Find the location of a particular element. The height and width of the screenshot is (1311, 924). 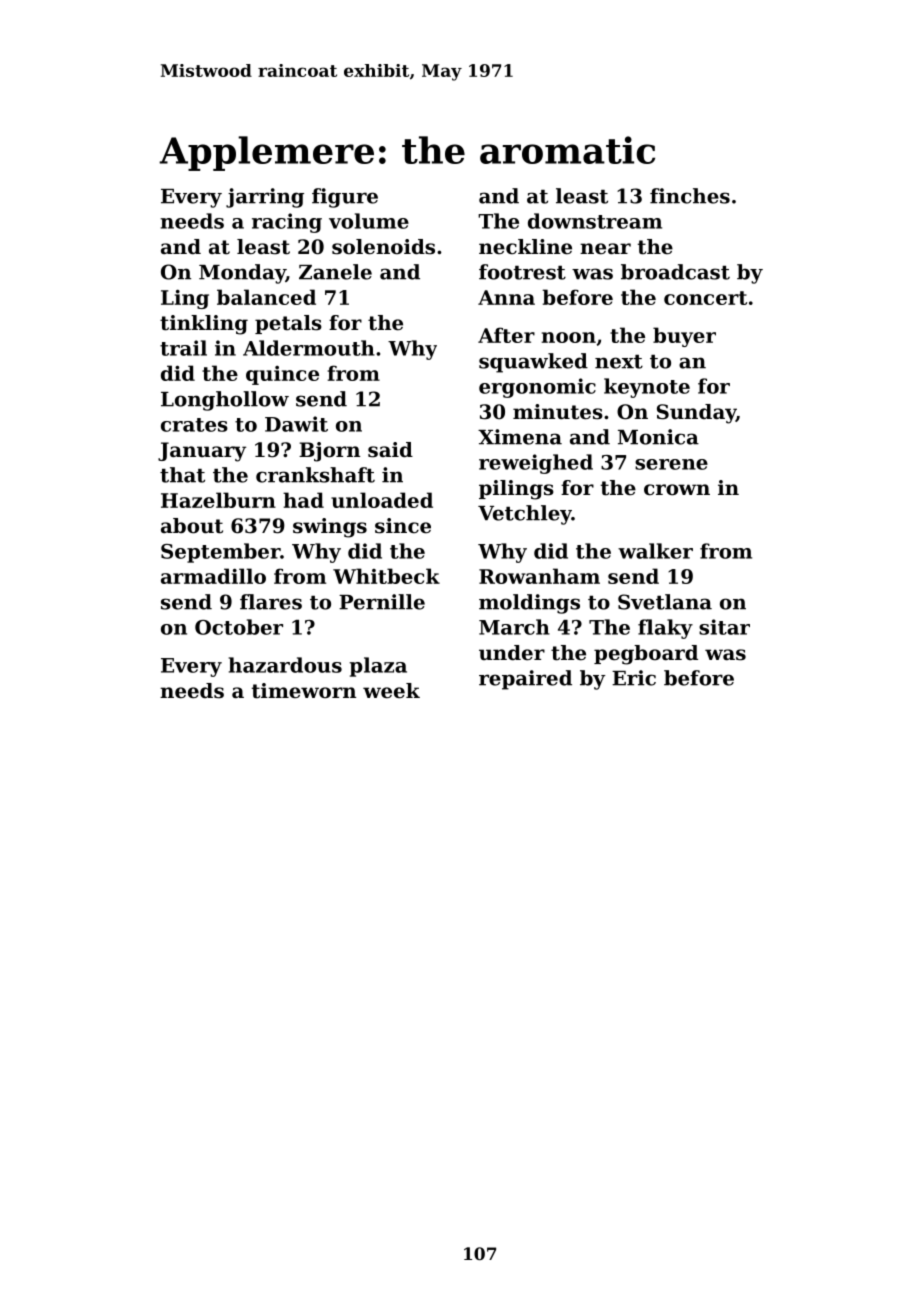

volume is located at coordinates (369, 221).
